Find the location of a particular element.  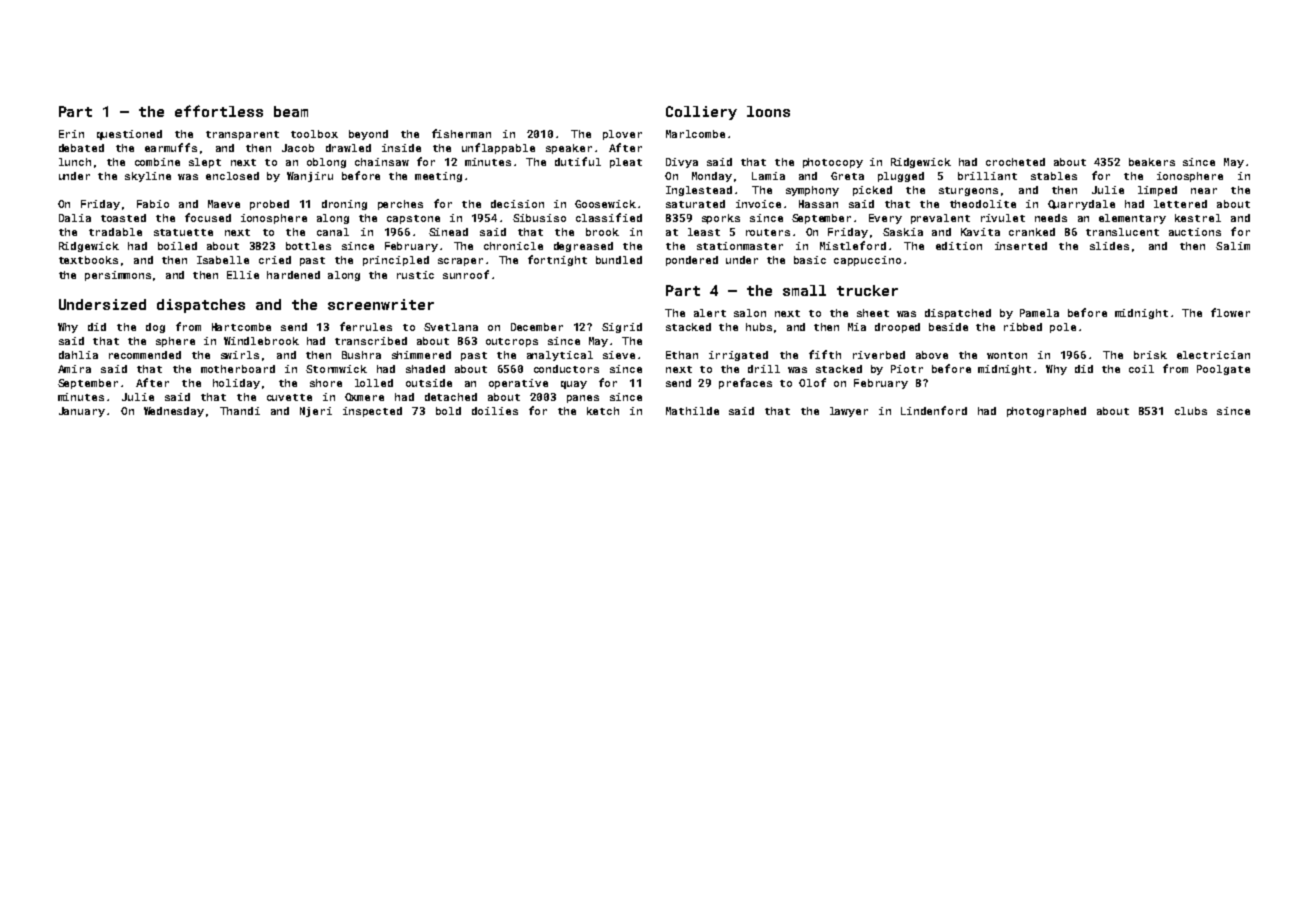

focused is located at coordinates (208, 217).
